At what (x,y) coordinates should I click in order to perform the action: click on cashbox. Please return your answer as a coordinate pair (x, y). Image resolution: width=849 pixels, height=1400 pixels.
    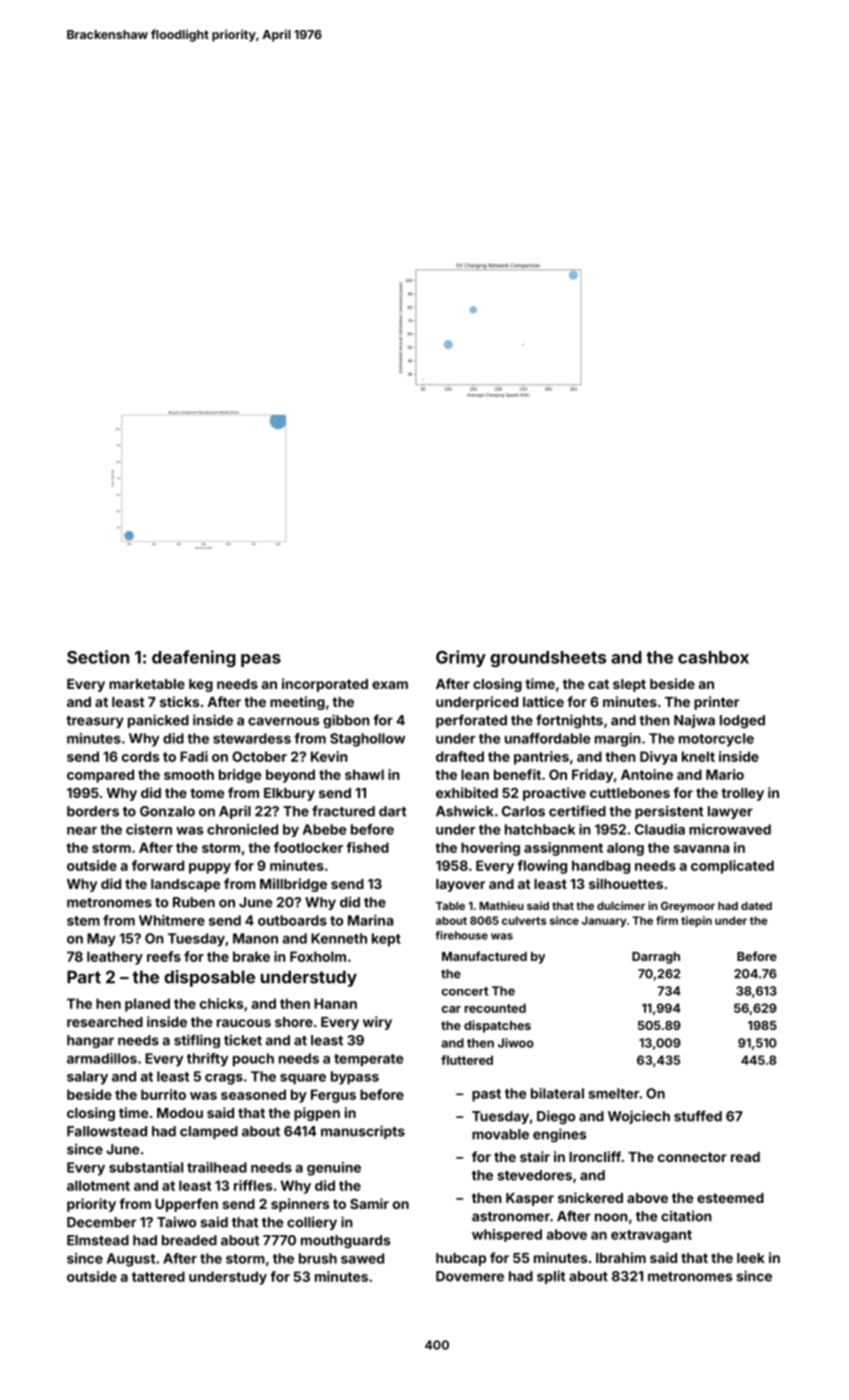
    Looking at the image, I should click on (713, 657).
